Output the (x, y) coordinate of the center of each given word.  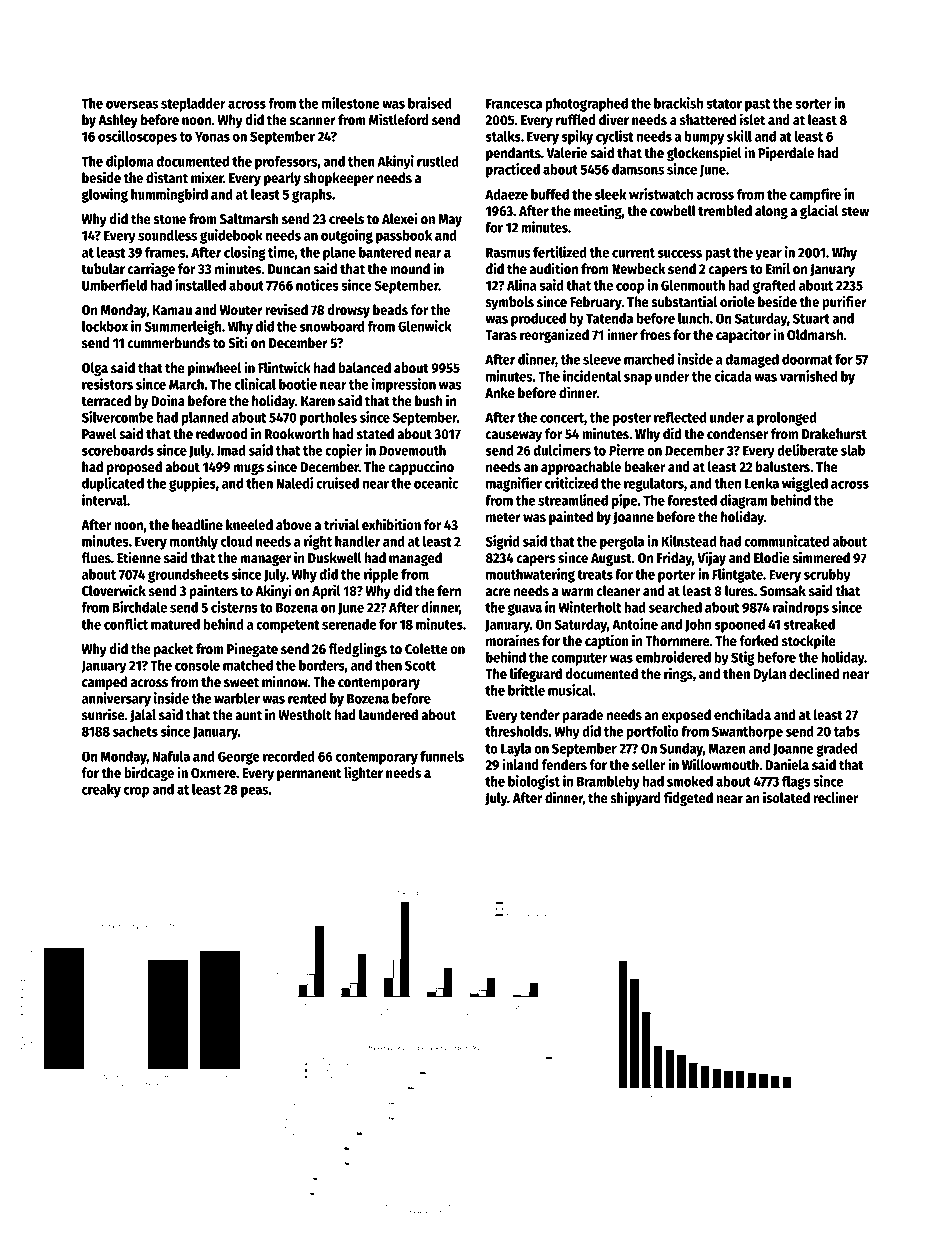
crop (136, 792)
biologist (534, 782)
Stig (743, 658)
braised (429, 103)
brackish (678, 103)
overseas (132, 105)
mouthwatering (530, 575)
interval (104, 500)
